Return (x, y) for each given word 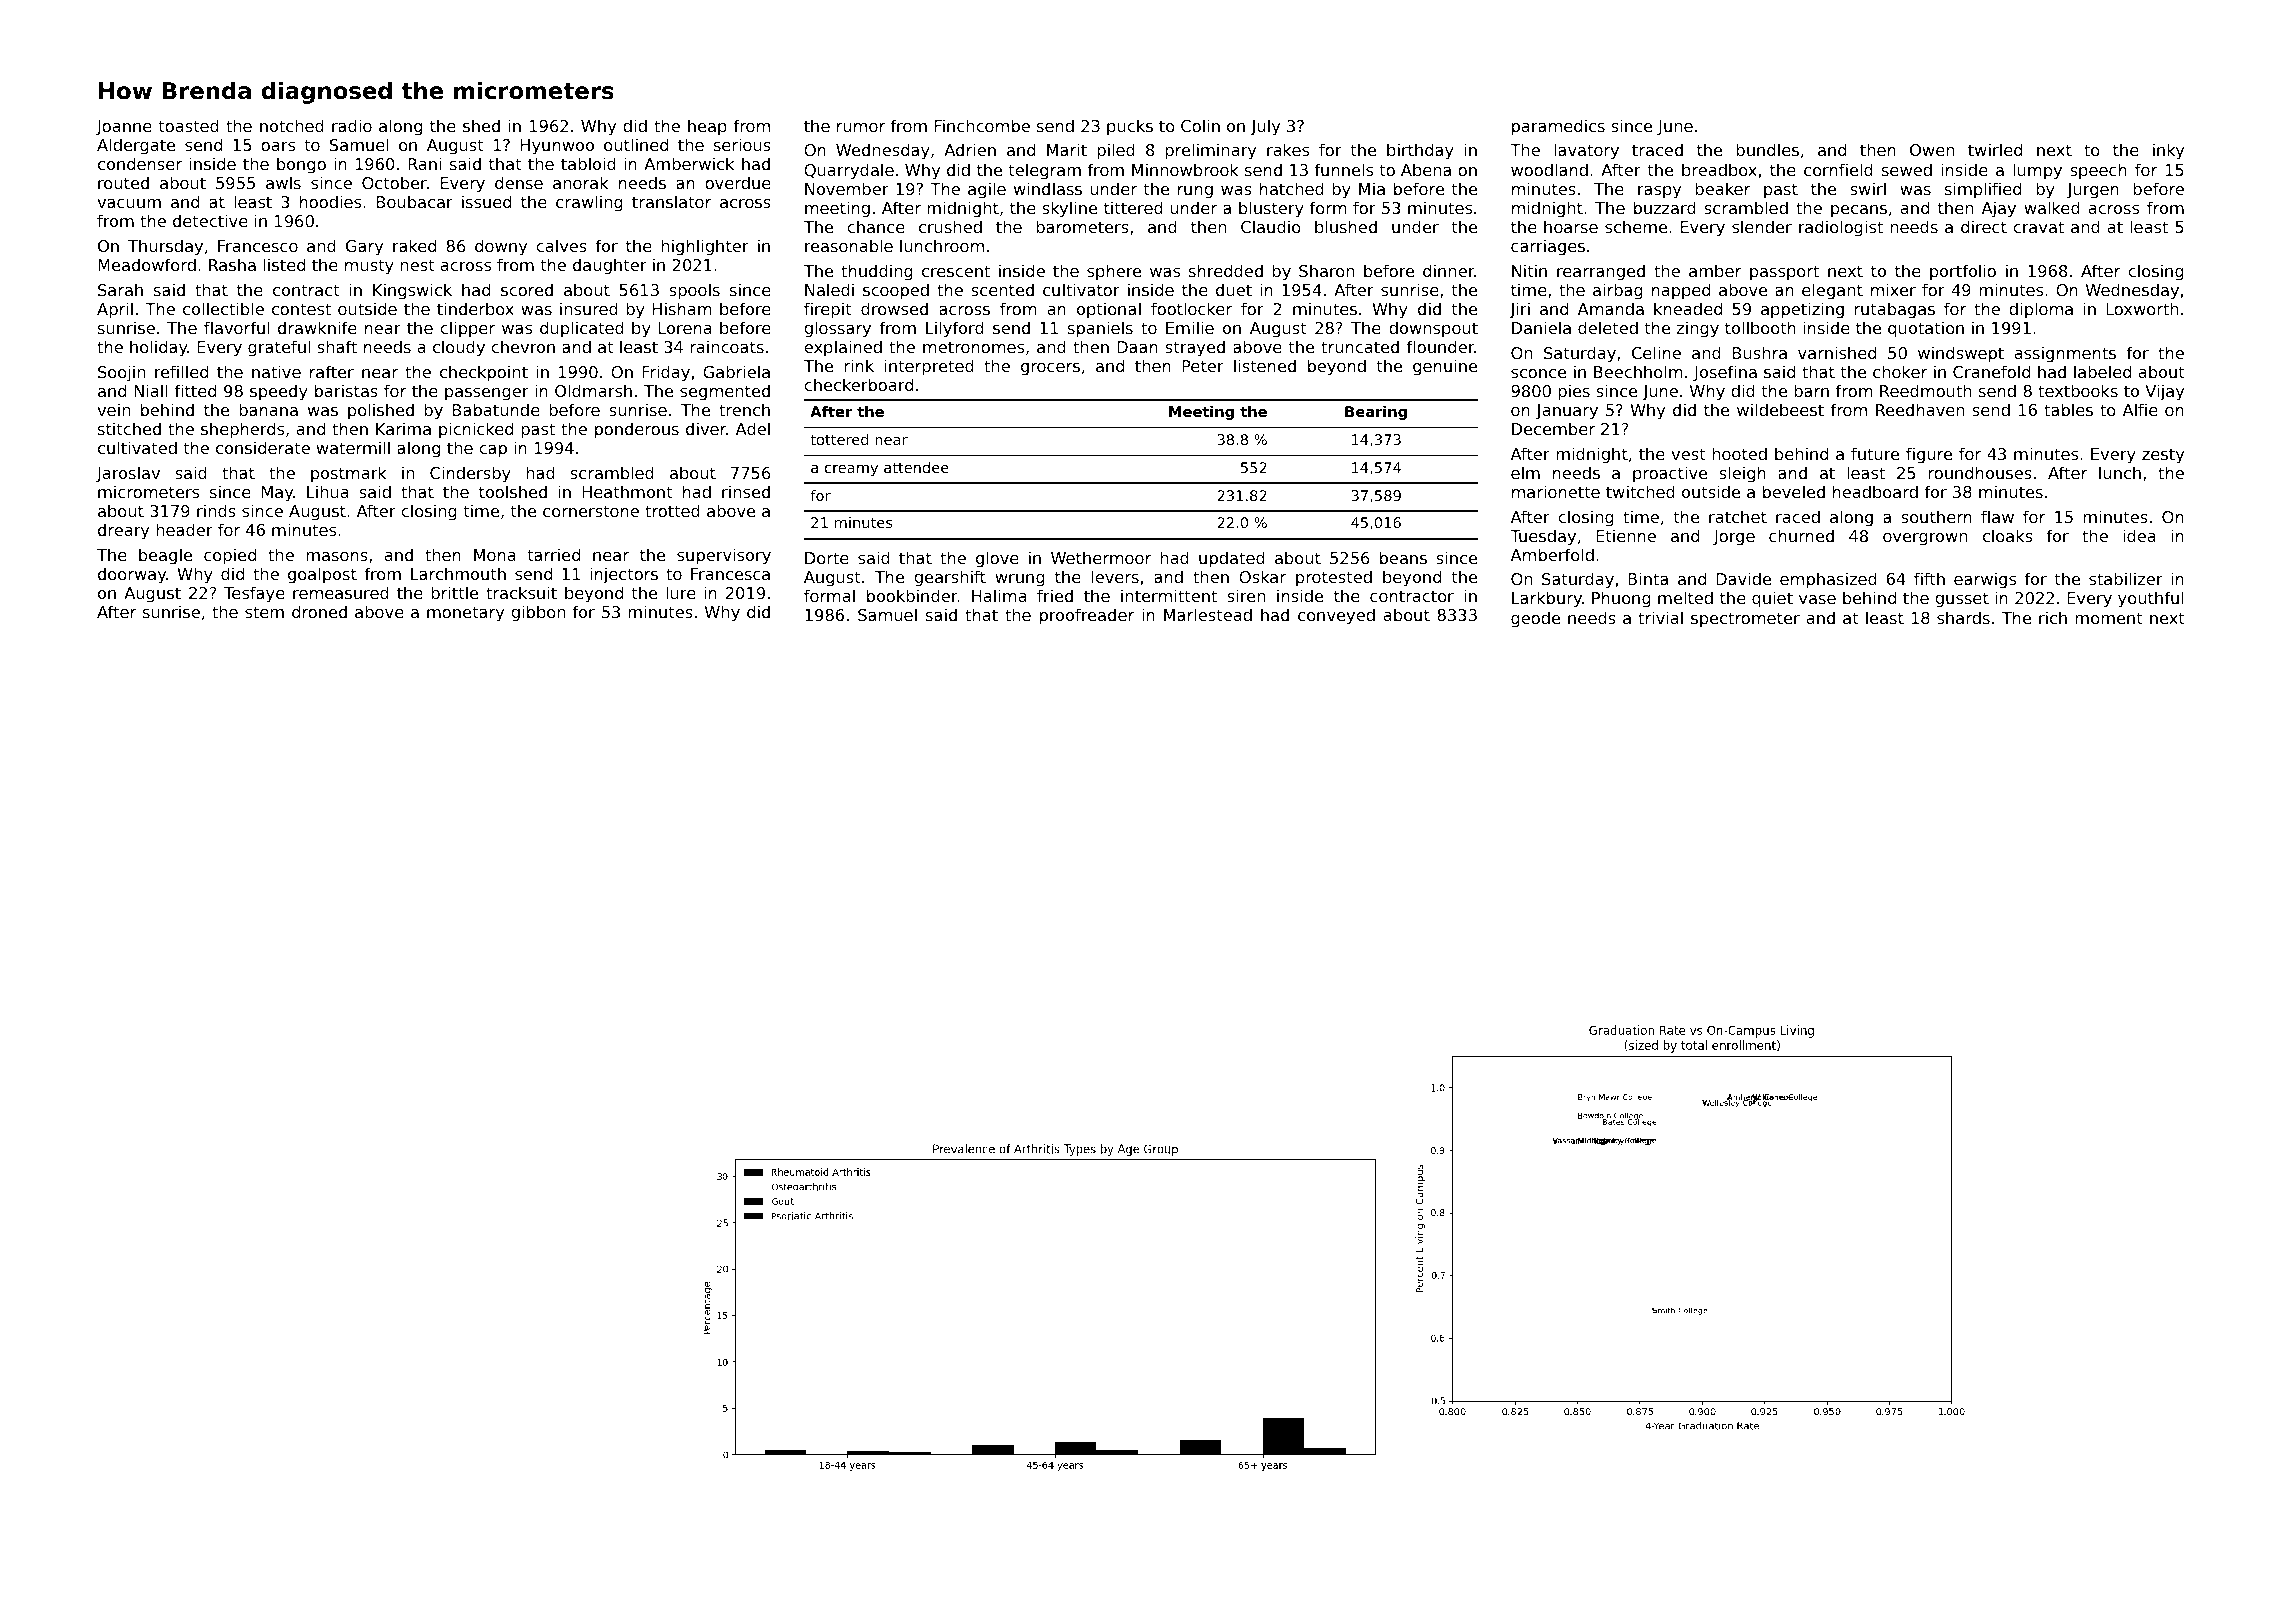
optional (1109, 310)
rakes (1288, 149)
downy (501, 247)
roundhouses (1980, 472)
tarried (553, 554)
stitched (129, 428)
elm (1525, 472)
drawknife (317, 327)
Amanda (1611, 308)
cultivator (1081, 289)
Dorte (827, 558)
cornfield (1838, 169)
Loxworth (2142, 308)
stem (264, 612)
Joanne (124, 127)
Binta (1648, 578)
